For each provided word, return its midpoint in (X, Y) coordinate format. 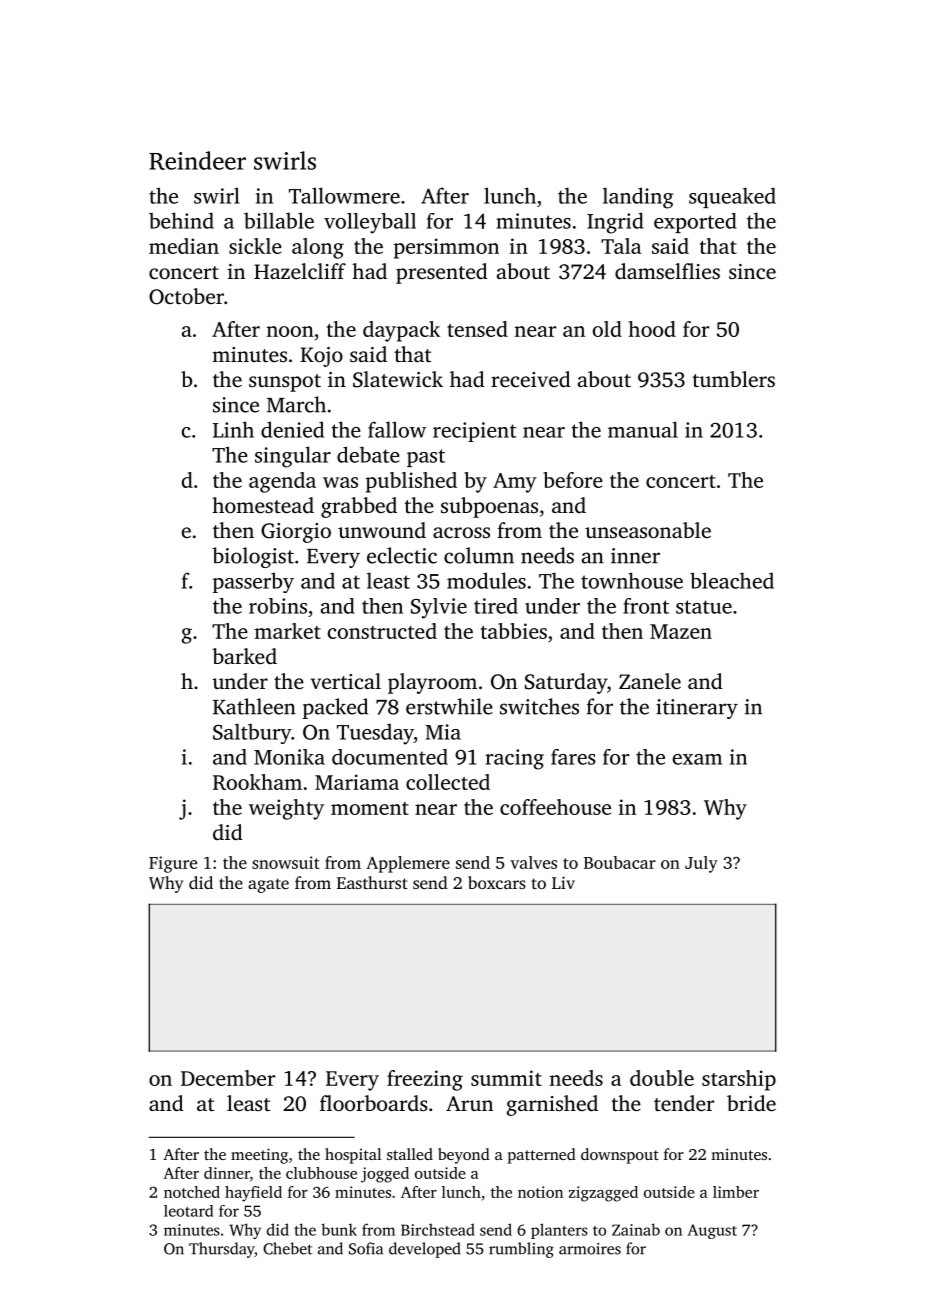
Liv (563, 882)
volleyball (370, 223)
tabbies (514, 631)
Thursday (222, 1250)
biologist (253, 557)
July (701, 864)
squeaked (732, 197)
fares (573, 757)
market (288, 631)
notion (540, 1192)
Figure (173, 864)
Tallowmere (344, 195)
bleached (732, 580)
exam (697, 759)
